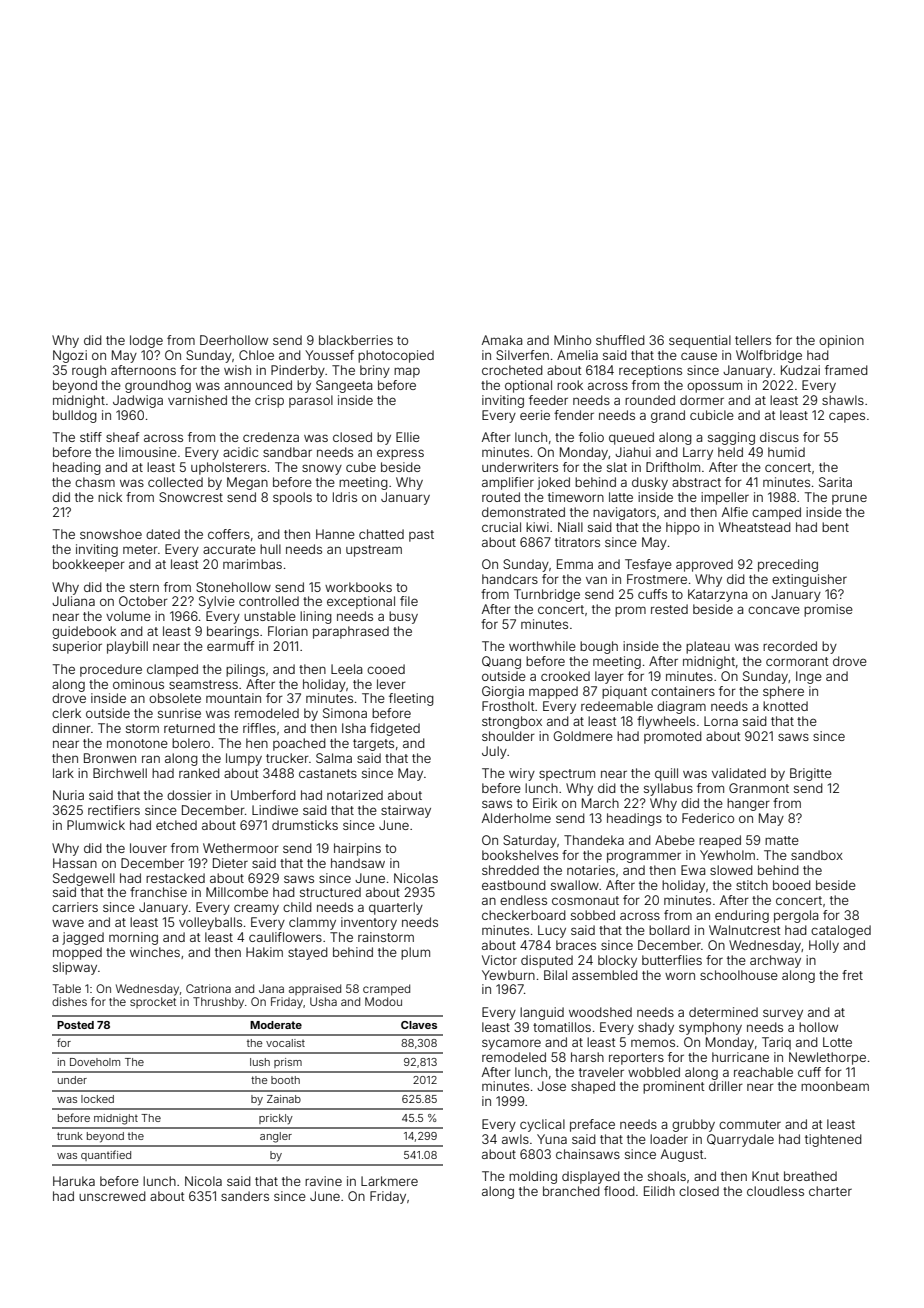  Describe the element at coordinates (245, 1196) in the image. I see `sanders` at that location.
